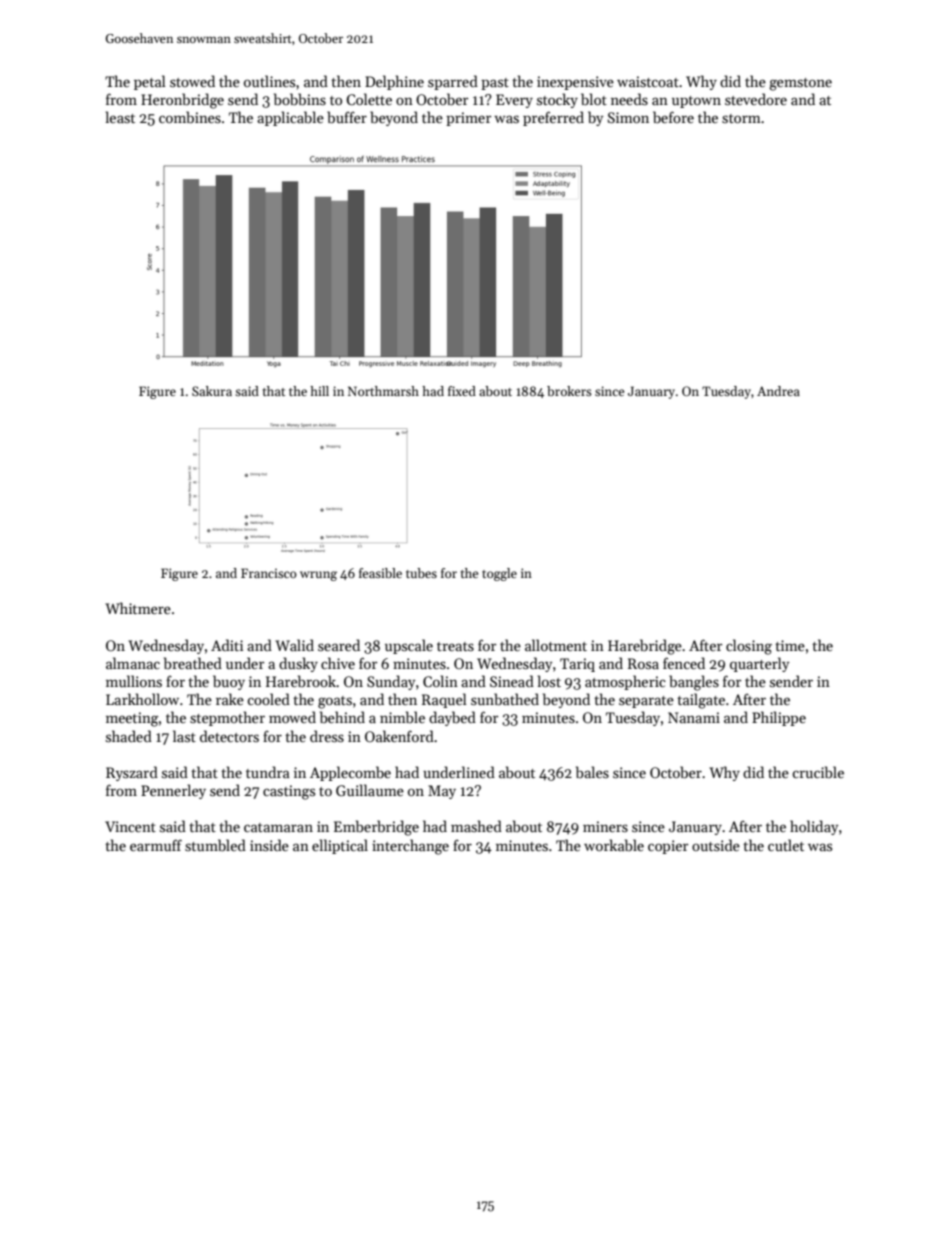 The width and height of the document is (952, 1233). I want to click on buffer, so click(347, 117).
